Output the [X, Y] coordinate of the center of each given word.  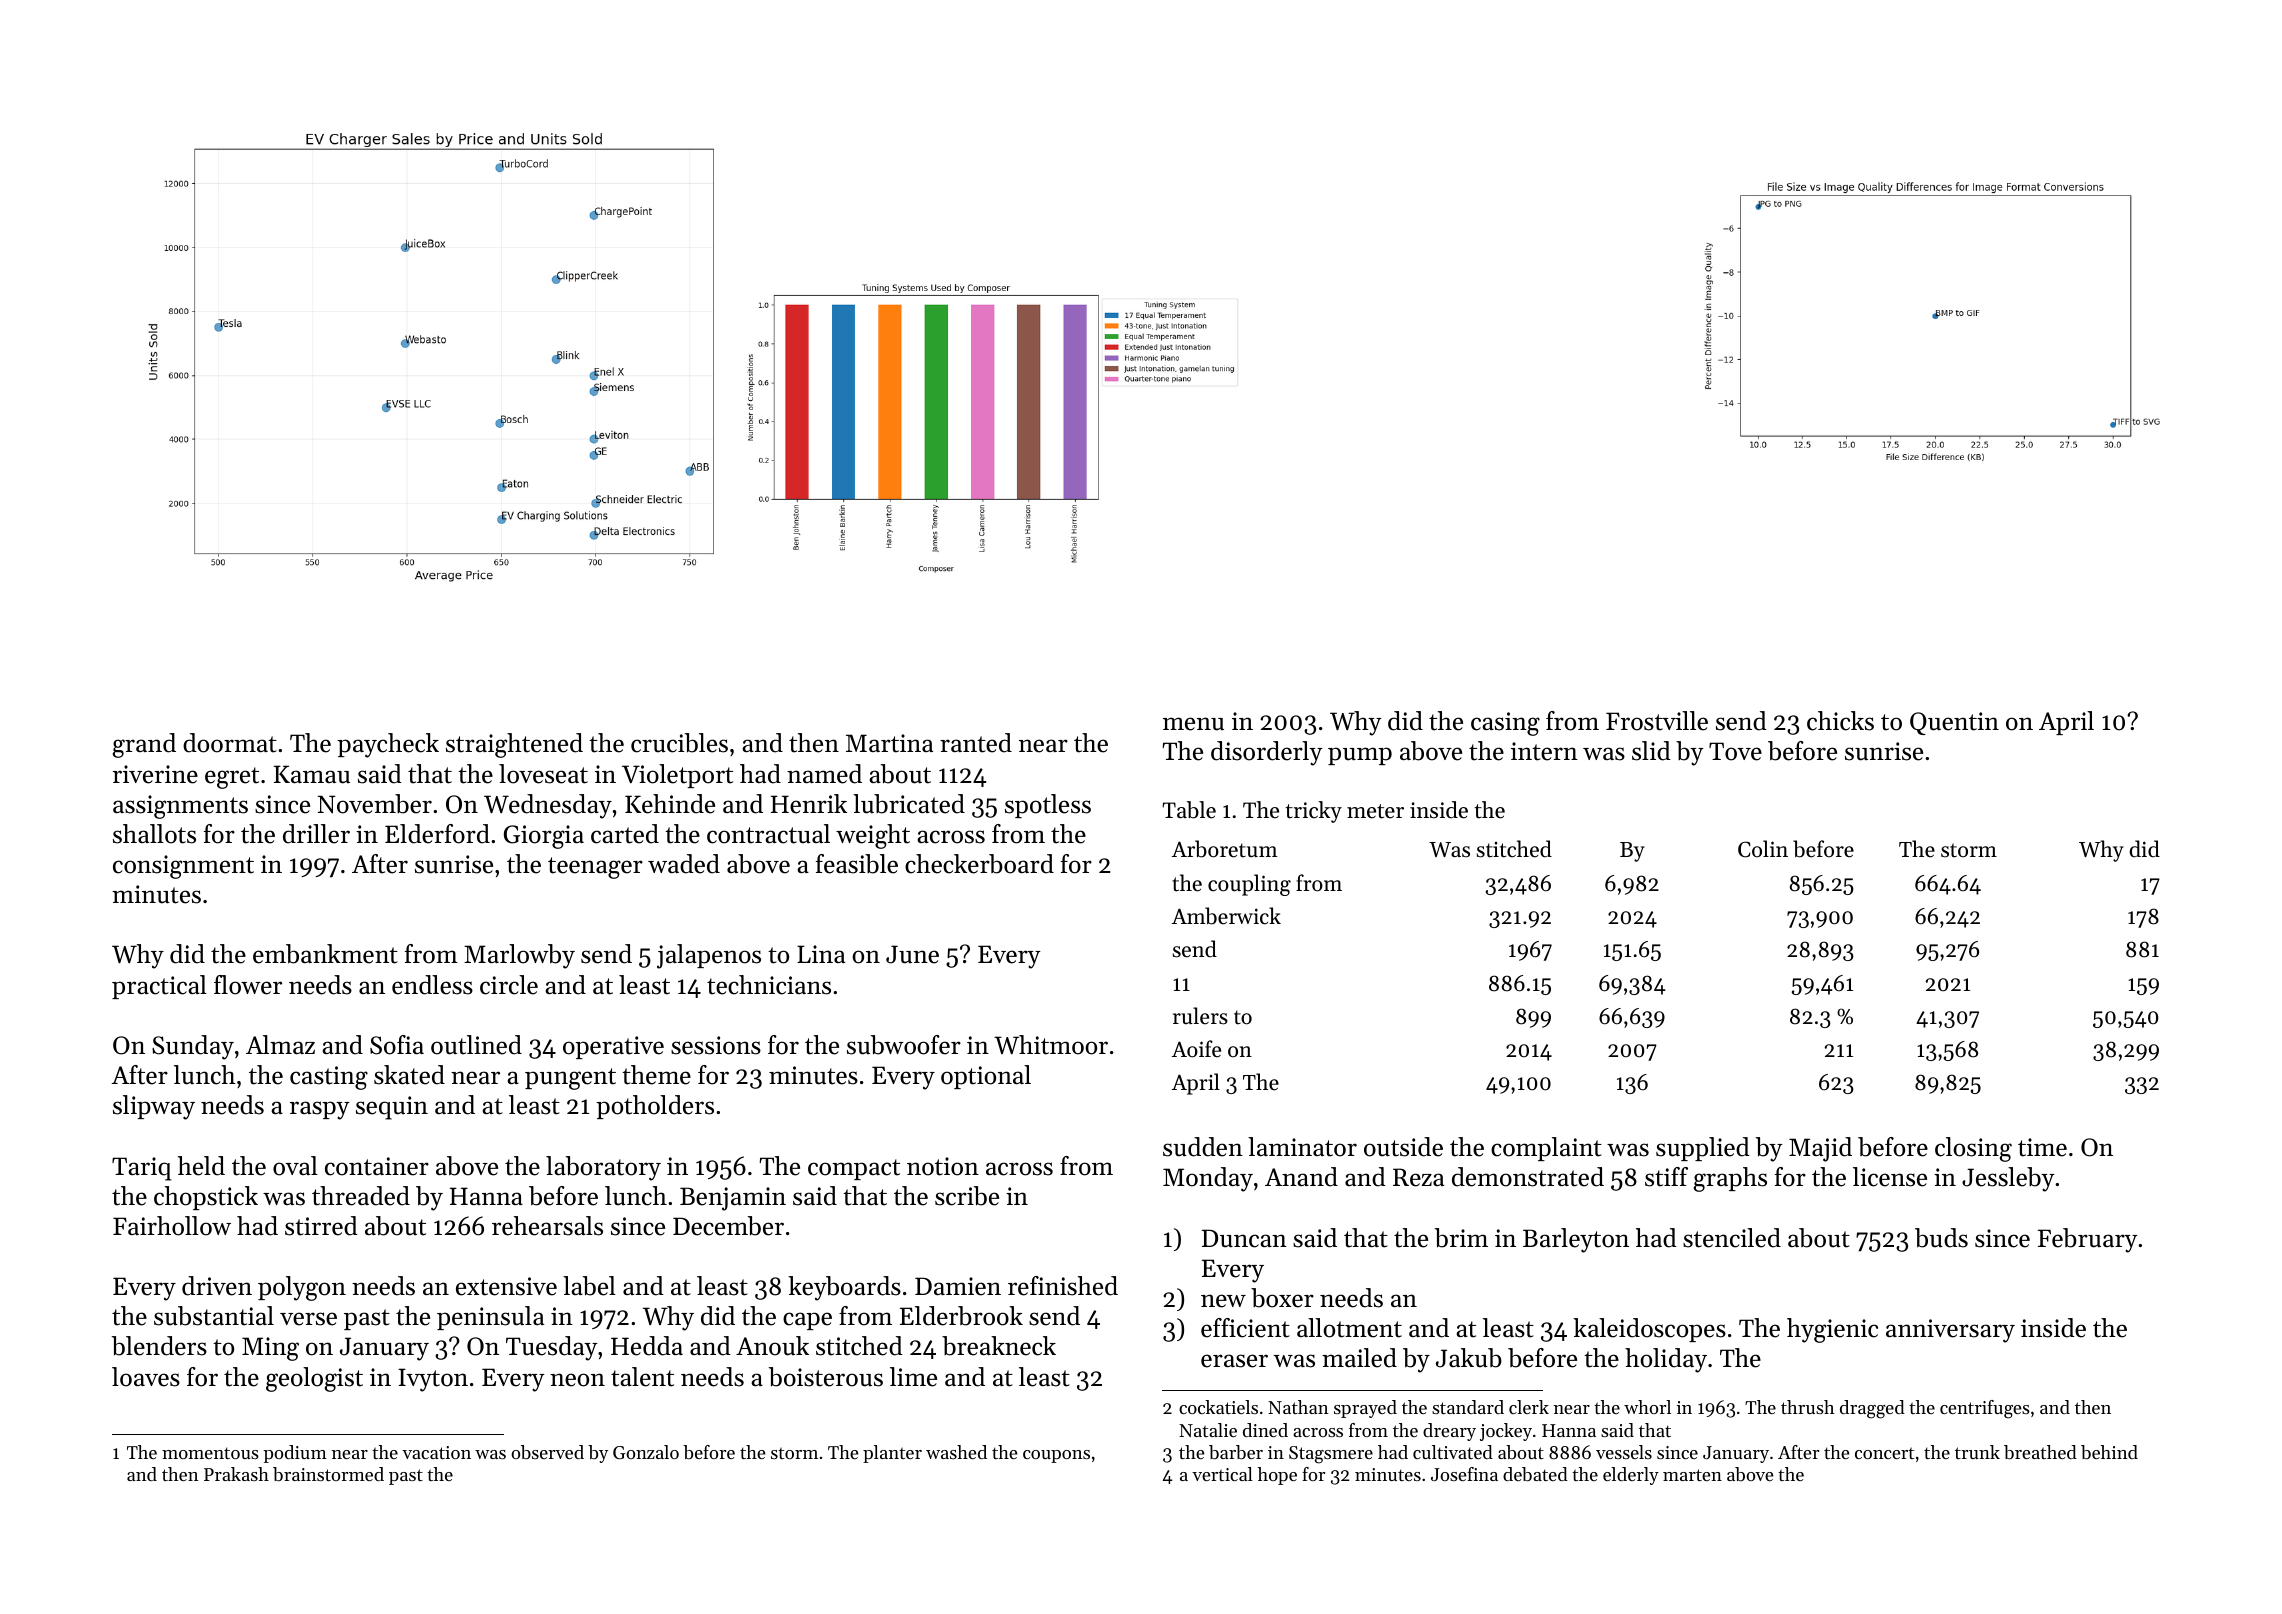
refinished [1063, 1286]
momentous [210, 1453]
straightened [514, 745]
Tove [1735, 751]
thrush [1808, 1407]
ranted [976, 743]
